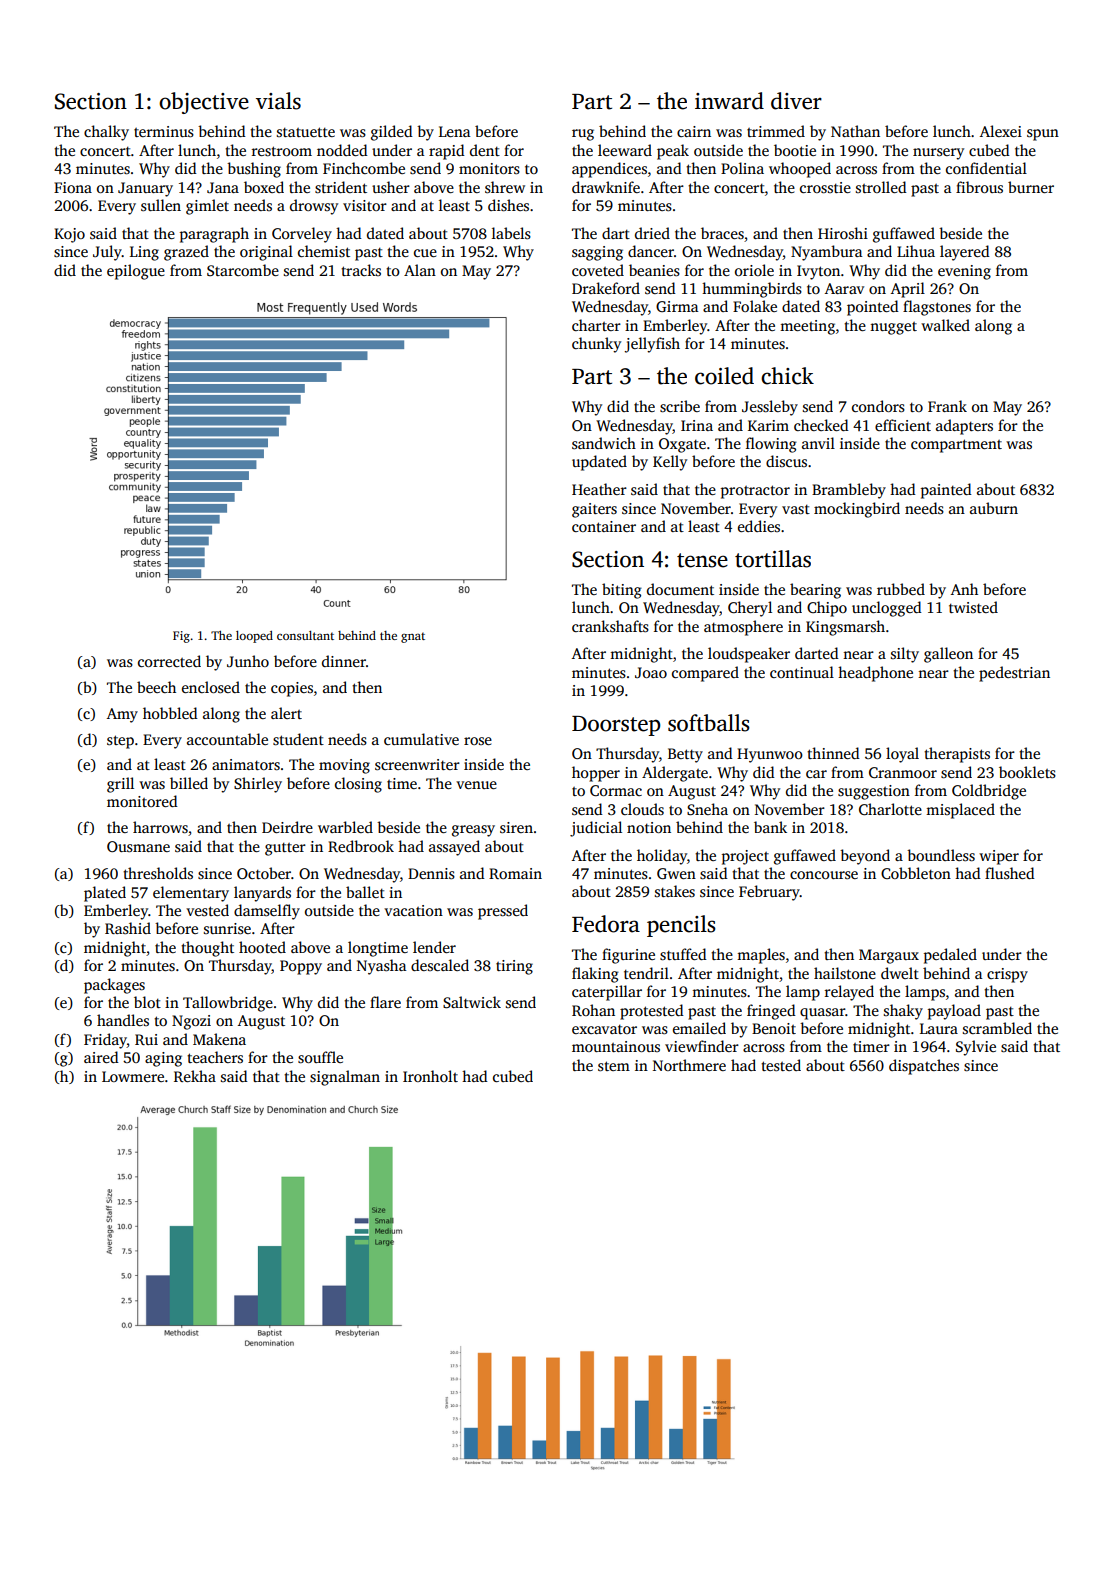 The width and height of the screenshot is (1116, 1579). I want to click on objective, so click(204, 103).
